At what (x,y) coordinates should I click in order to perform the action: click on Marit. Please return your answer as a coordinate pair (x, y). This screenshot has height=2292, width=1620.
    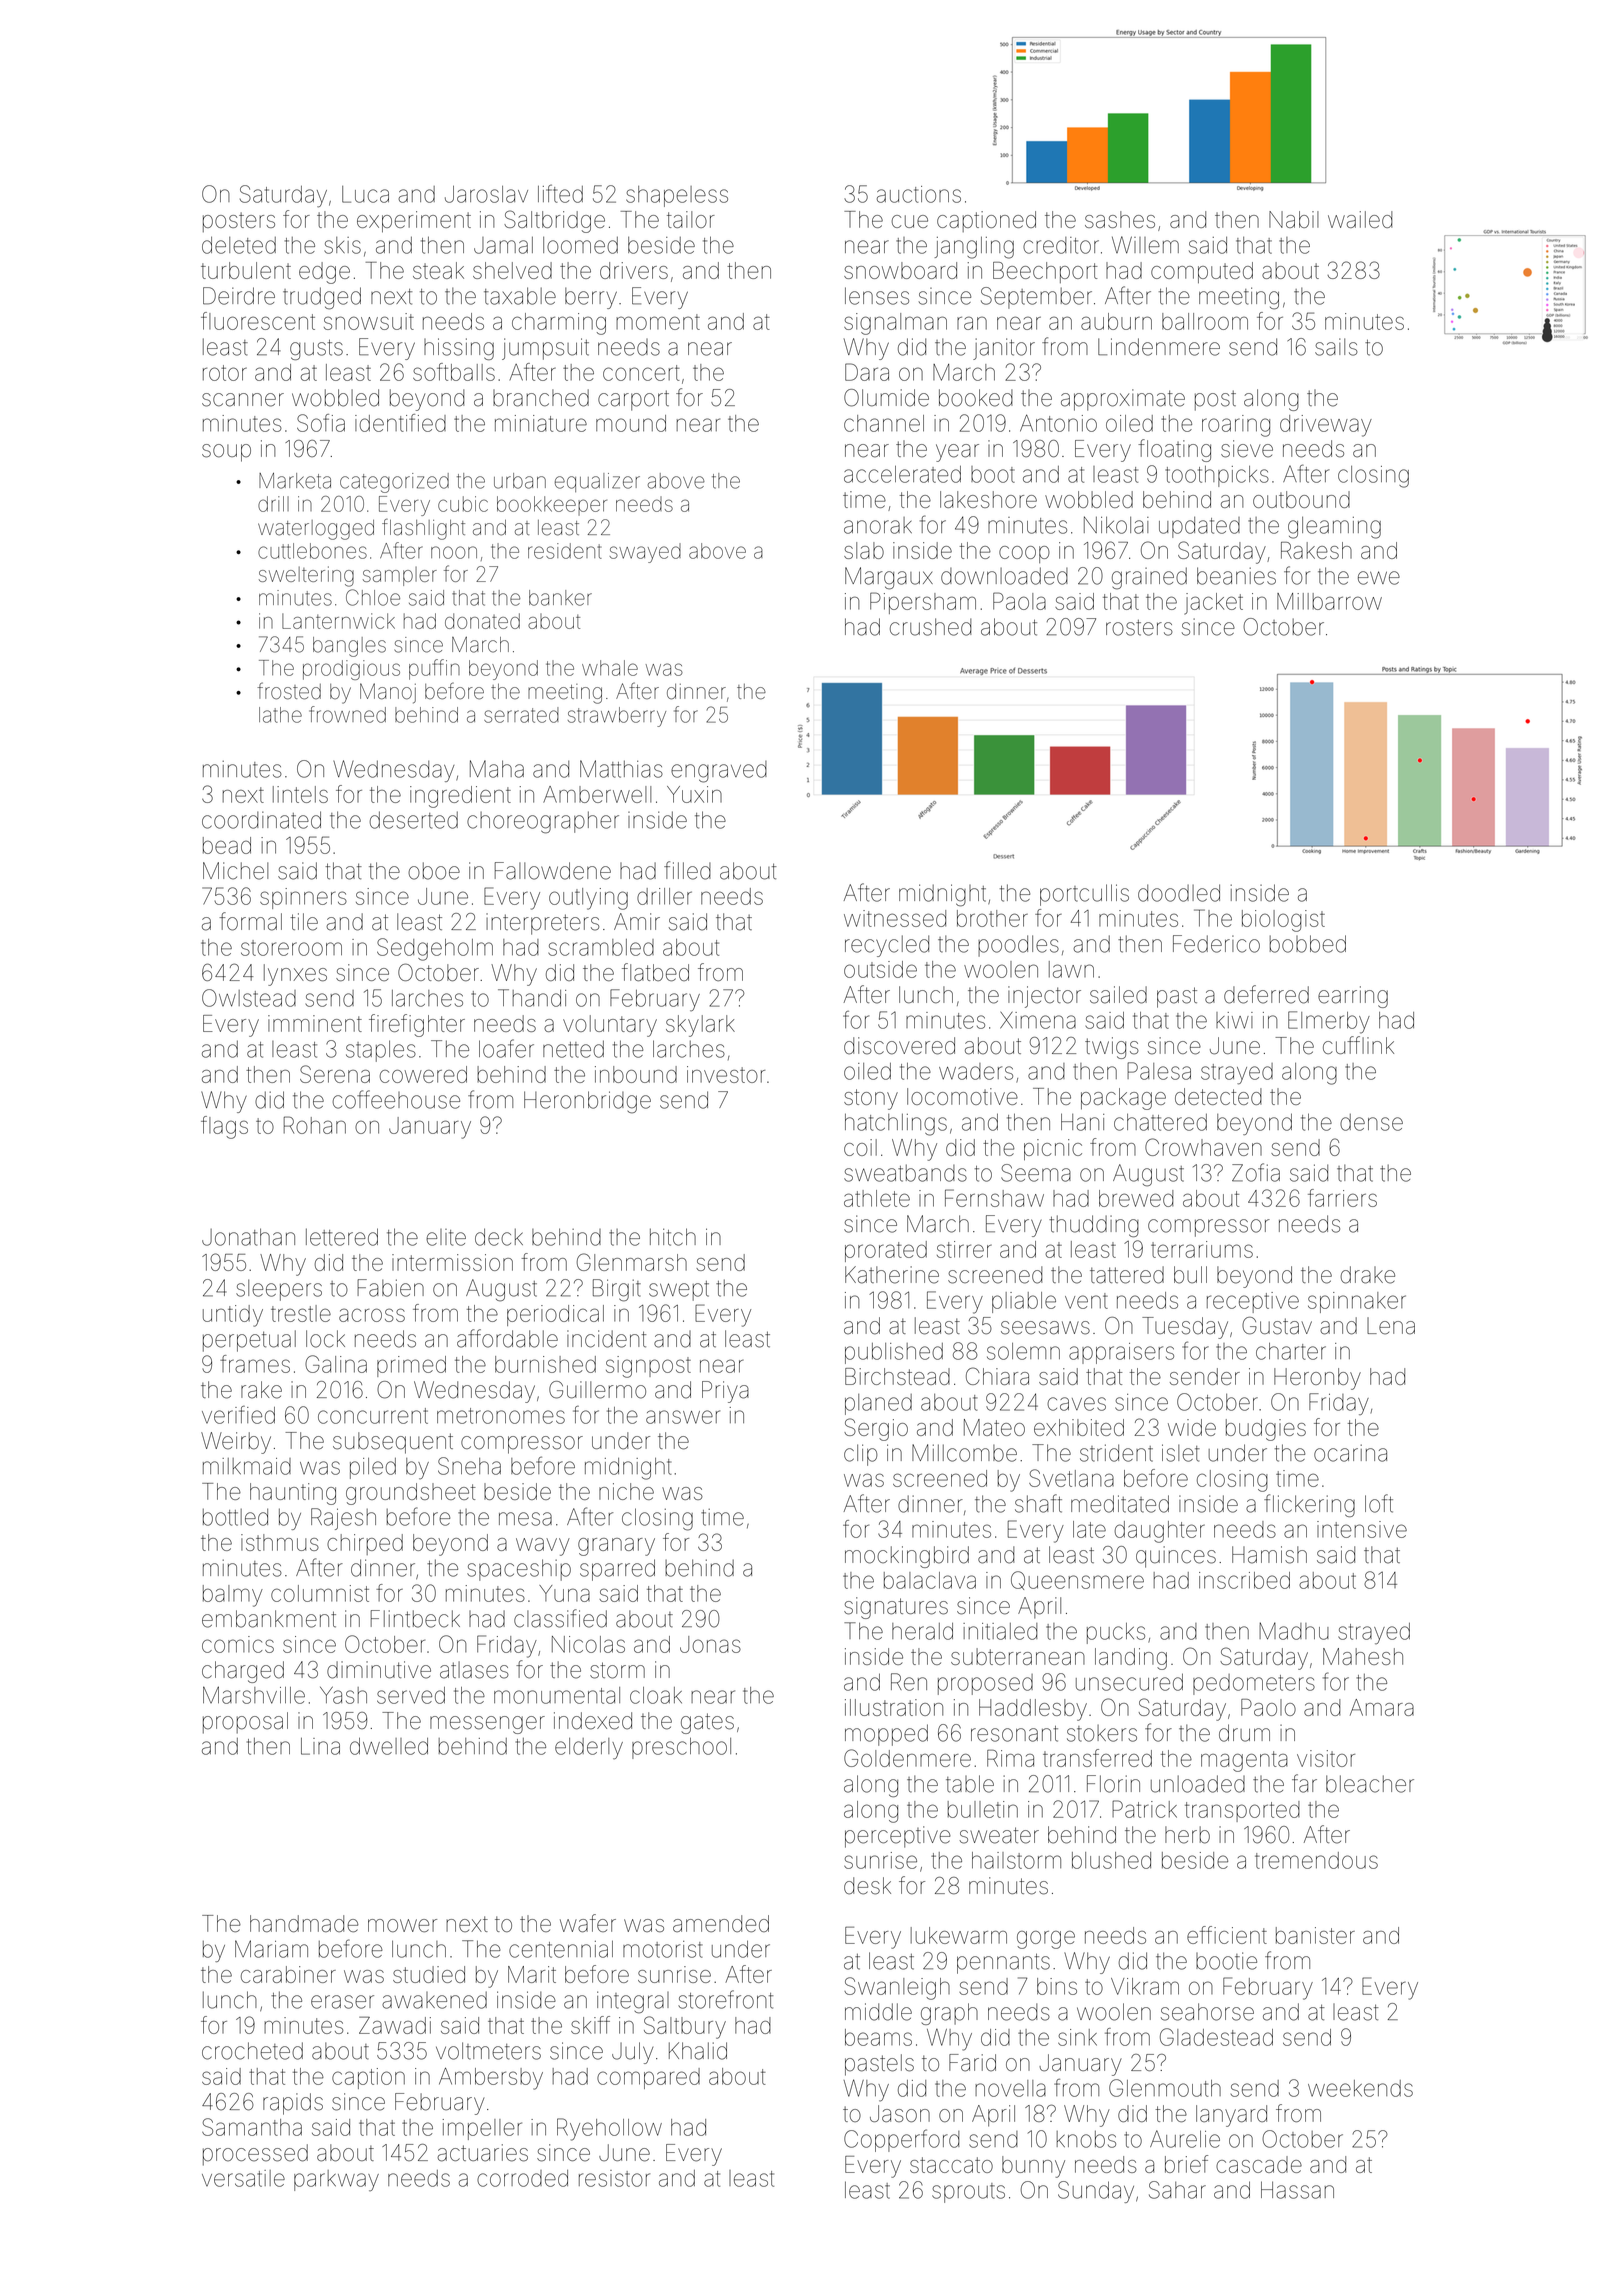
    Looking at the image, I should click on (532, 1974).
